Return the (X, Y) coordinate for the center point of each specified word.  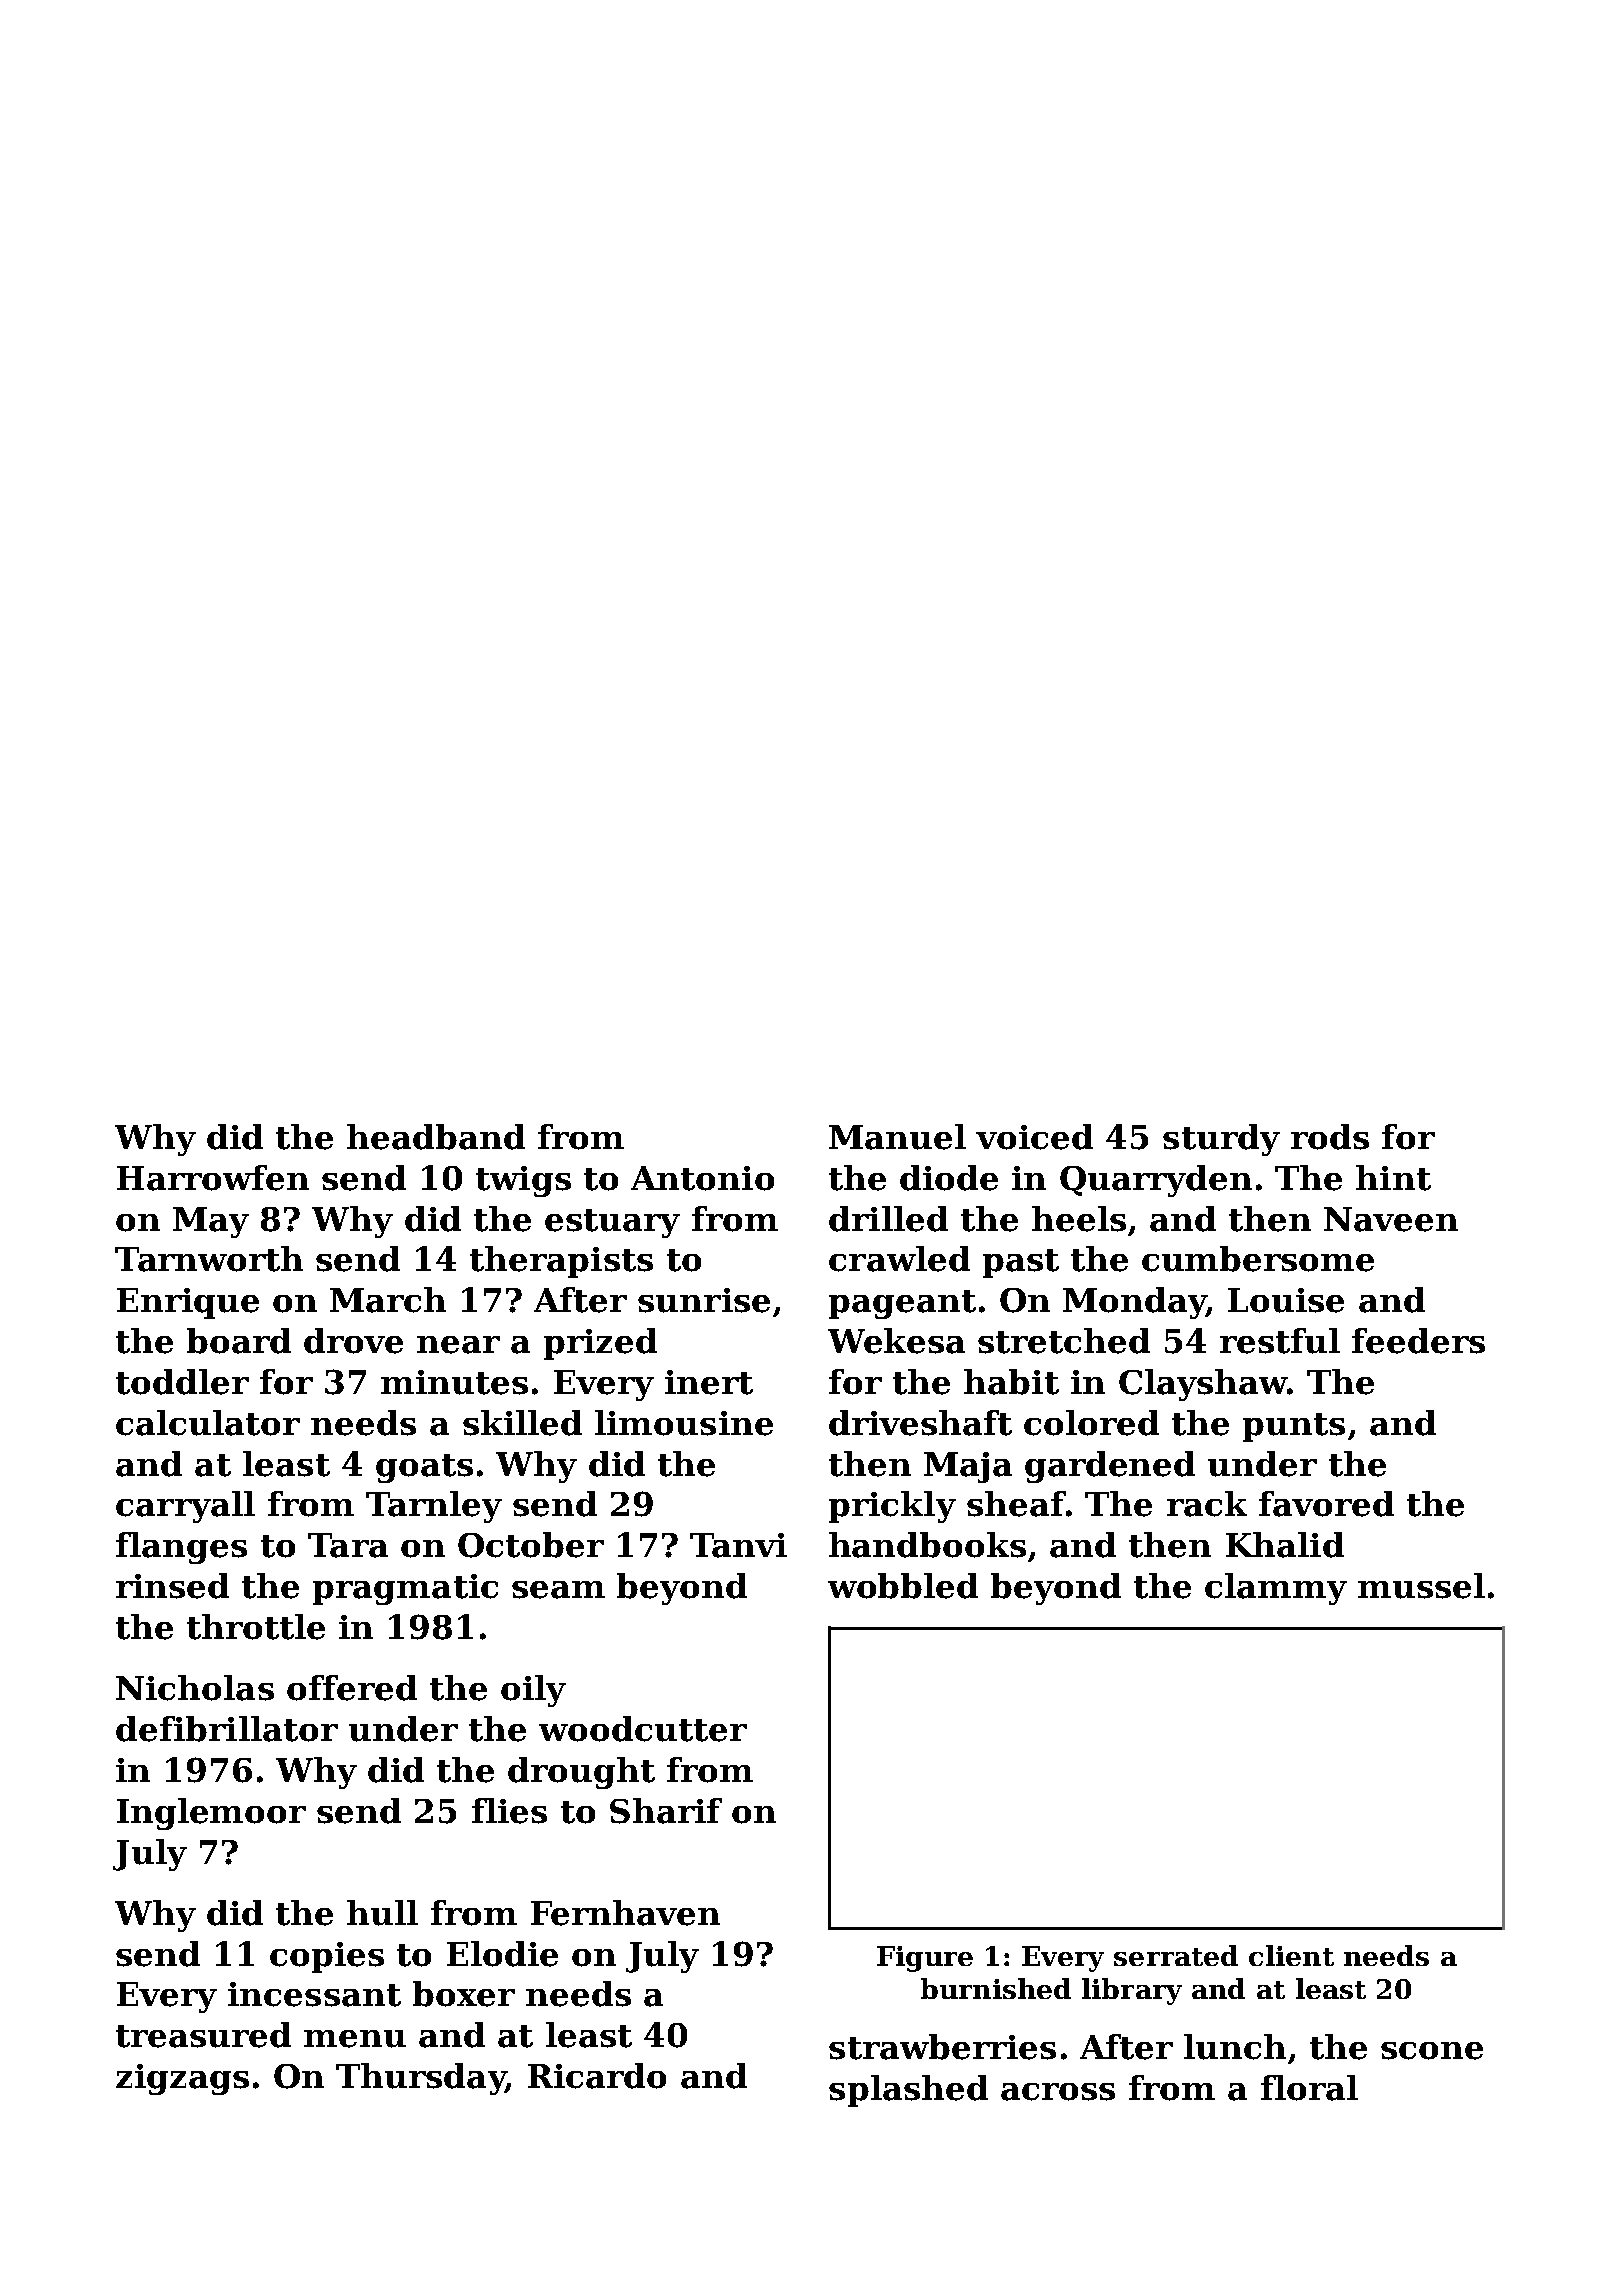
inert (709, 1382)
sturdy (1221, 1140)
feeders (1418, 1341)
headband (436, 1137)
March (388, 1300)
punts (1294, 1427)
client (1291, 1955)
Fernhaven (625, 1913)
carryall (185, 1507)
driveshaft (920, 1423)
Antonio (702, 1178)
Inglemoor (211, 1814)
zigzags (182, 2079)
